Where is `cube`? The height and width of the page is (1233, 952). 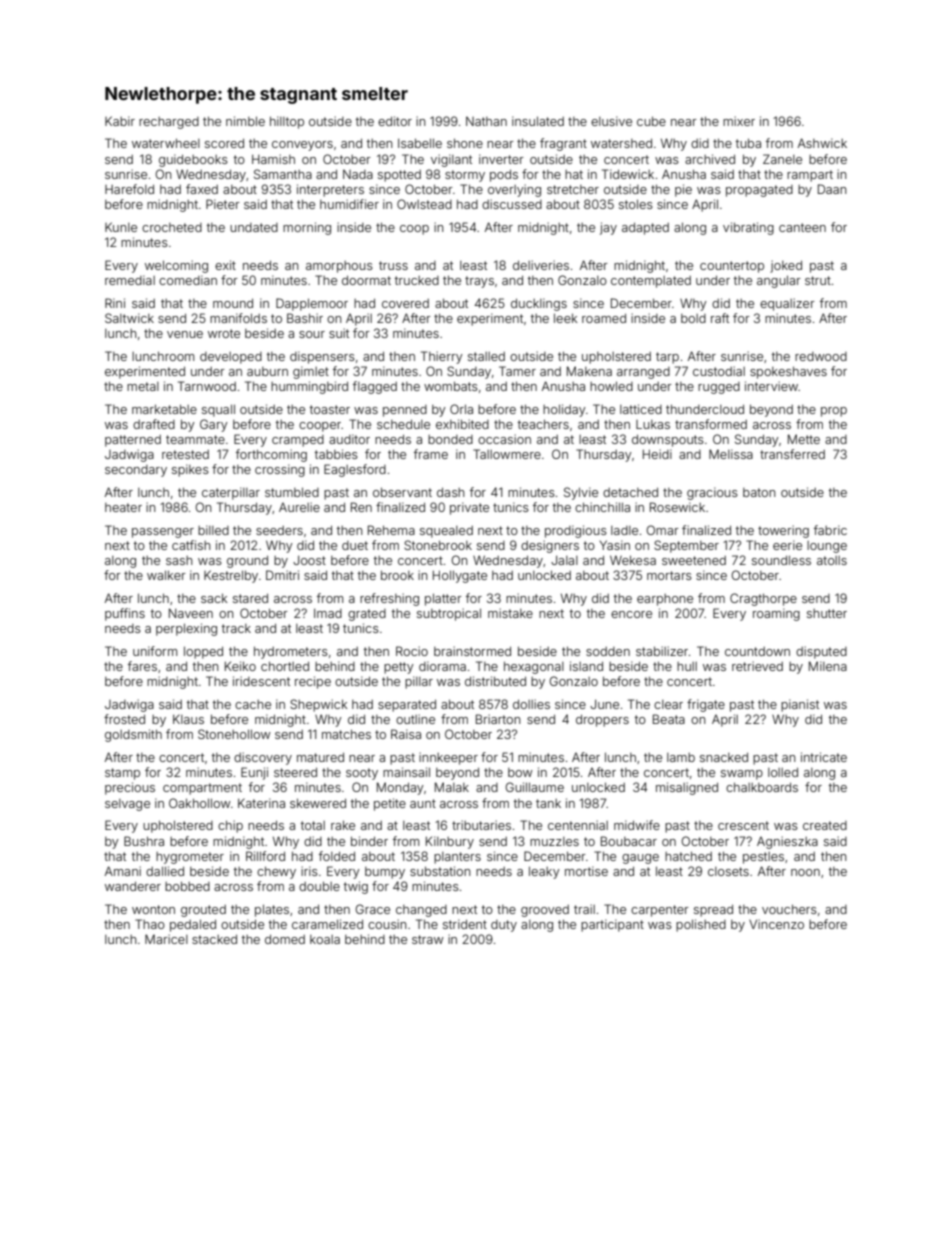 cube is located at coordinates (651, 121).
